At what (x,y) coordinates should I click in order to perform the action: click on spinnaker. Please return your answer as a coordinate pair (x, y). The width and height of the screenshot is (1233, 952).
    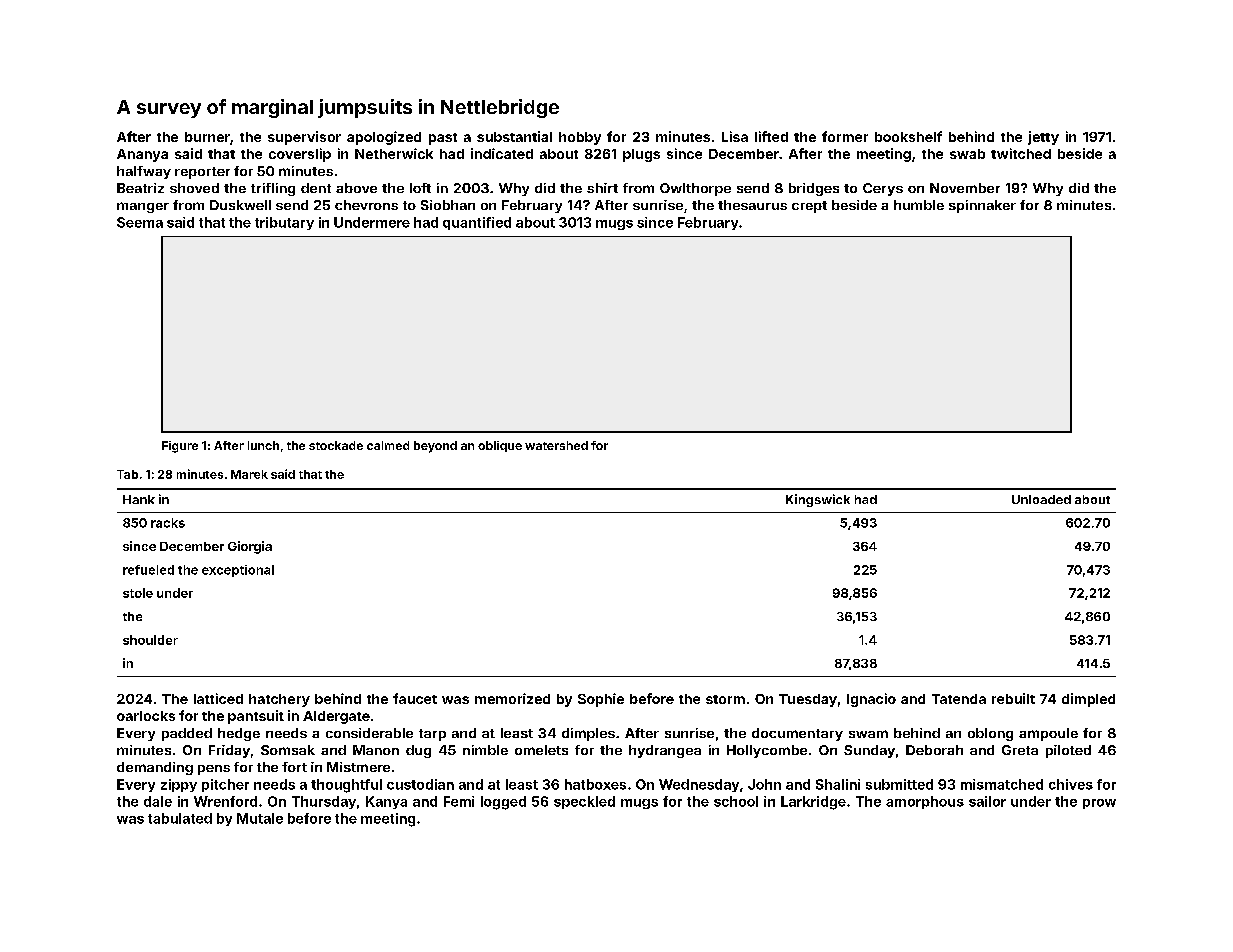
    Looking at the image, I should click on (982, 206).
